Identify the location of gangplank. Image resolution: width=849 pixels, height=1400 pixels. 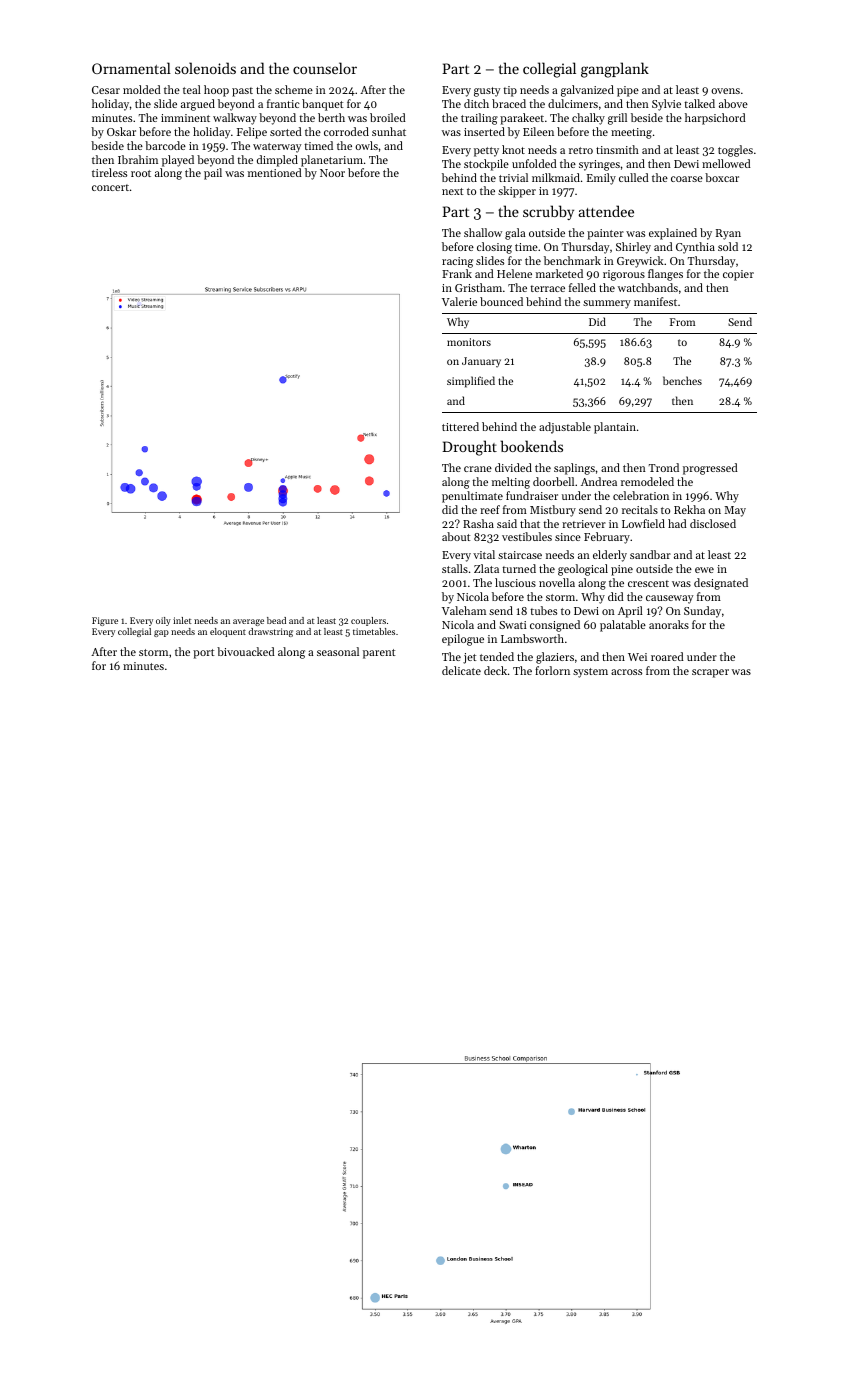
(615, 70).
